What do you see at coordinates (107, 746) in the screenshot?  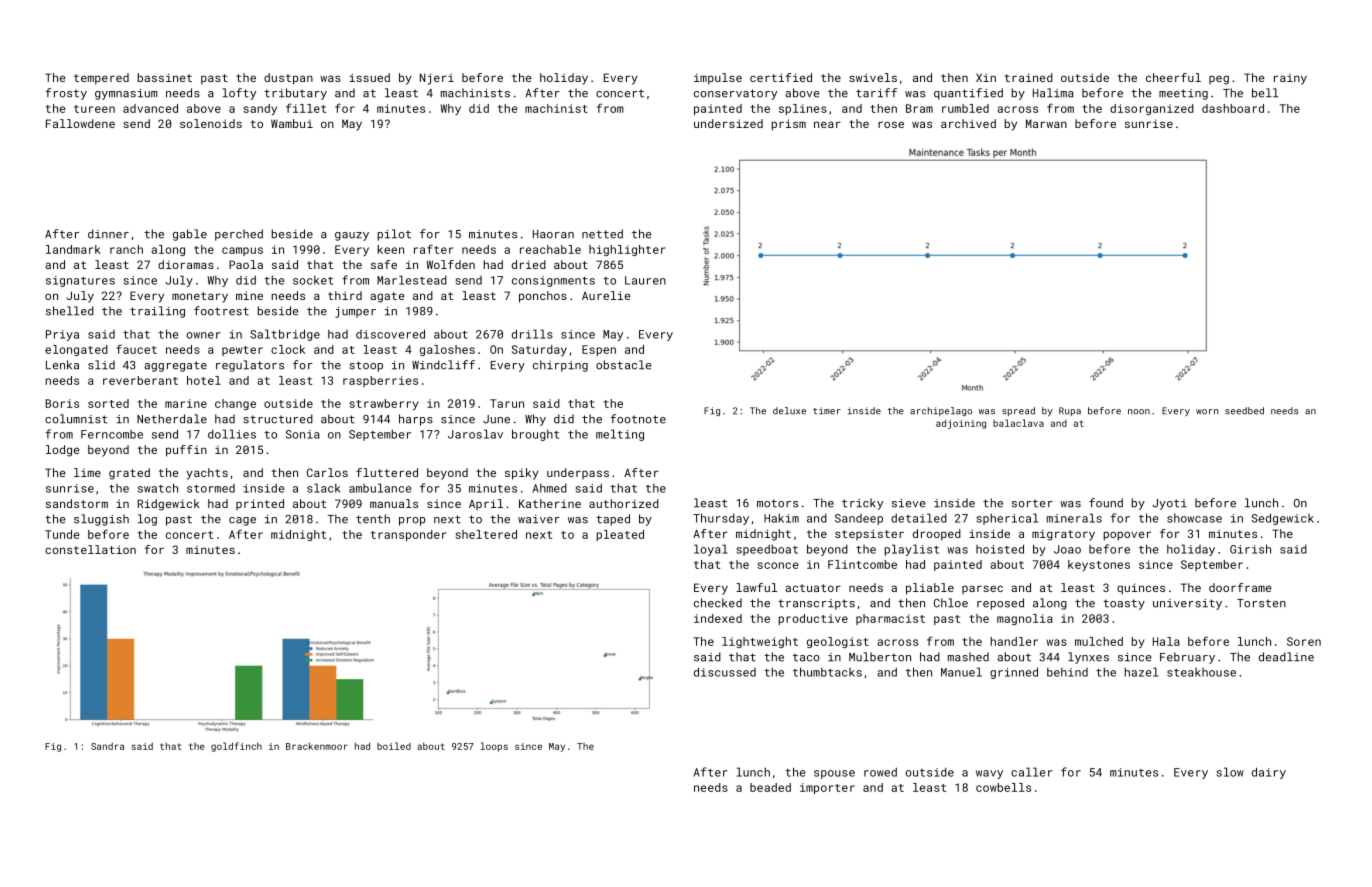 I see `Sandra` at bounding box center [107, 746].
